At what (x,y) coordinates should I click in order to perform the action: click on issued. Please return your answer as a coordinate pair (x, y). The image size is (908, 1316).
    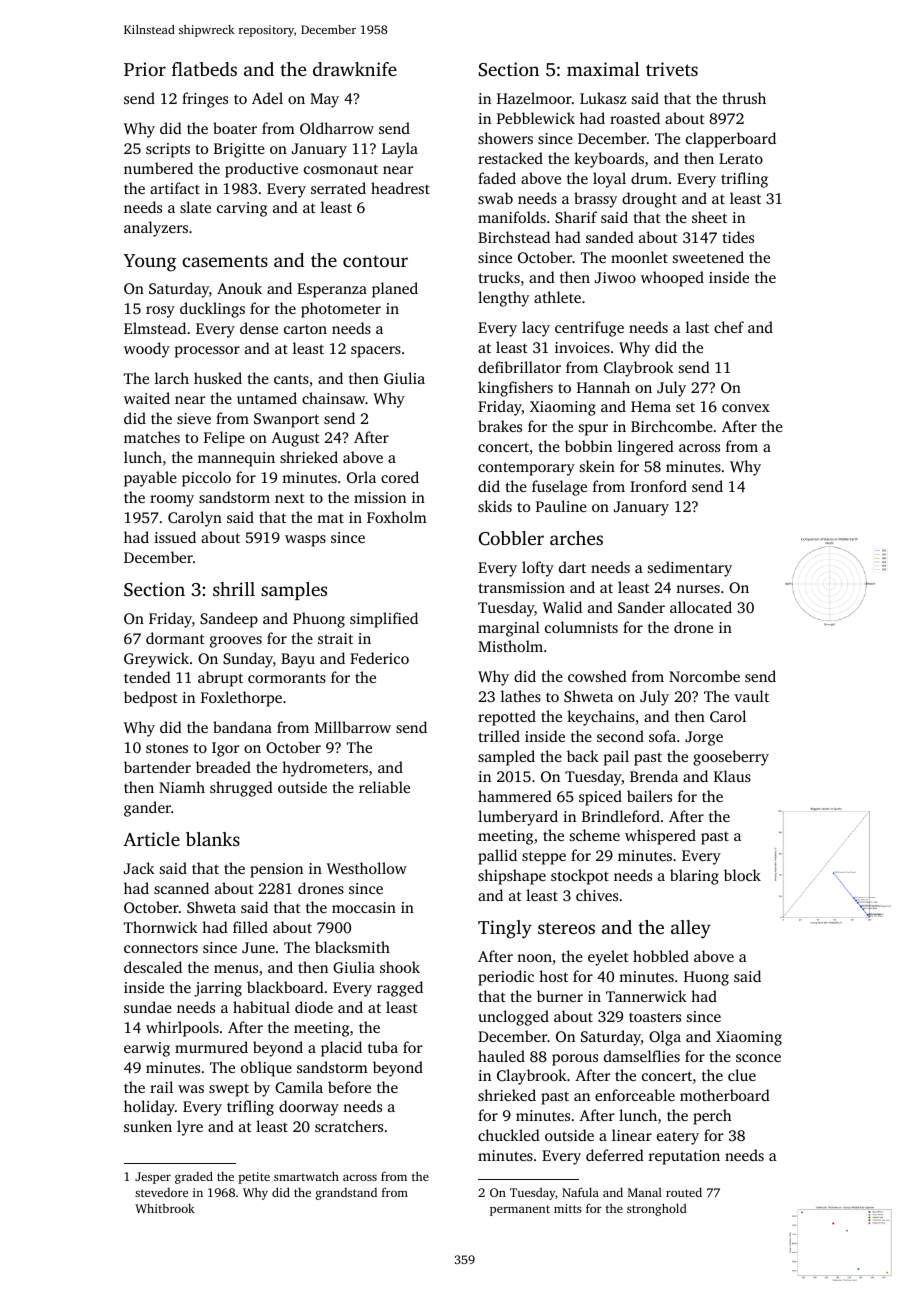
    Looking at the image, I should click on (175, 537).
